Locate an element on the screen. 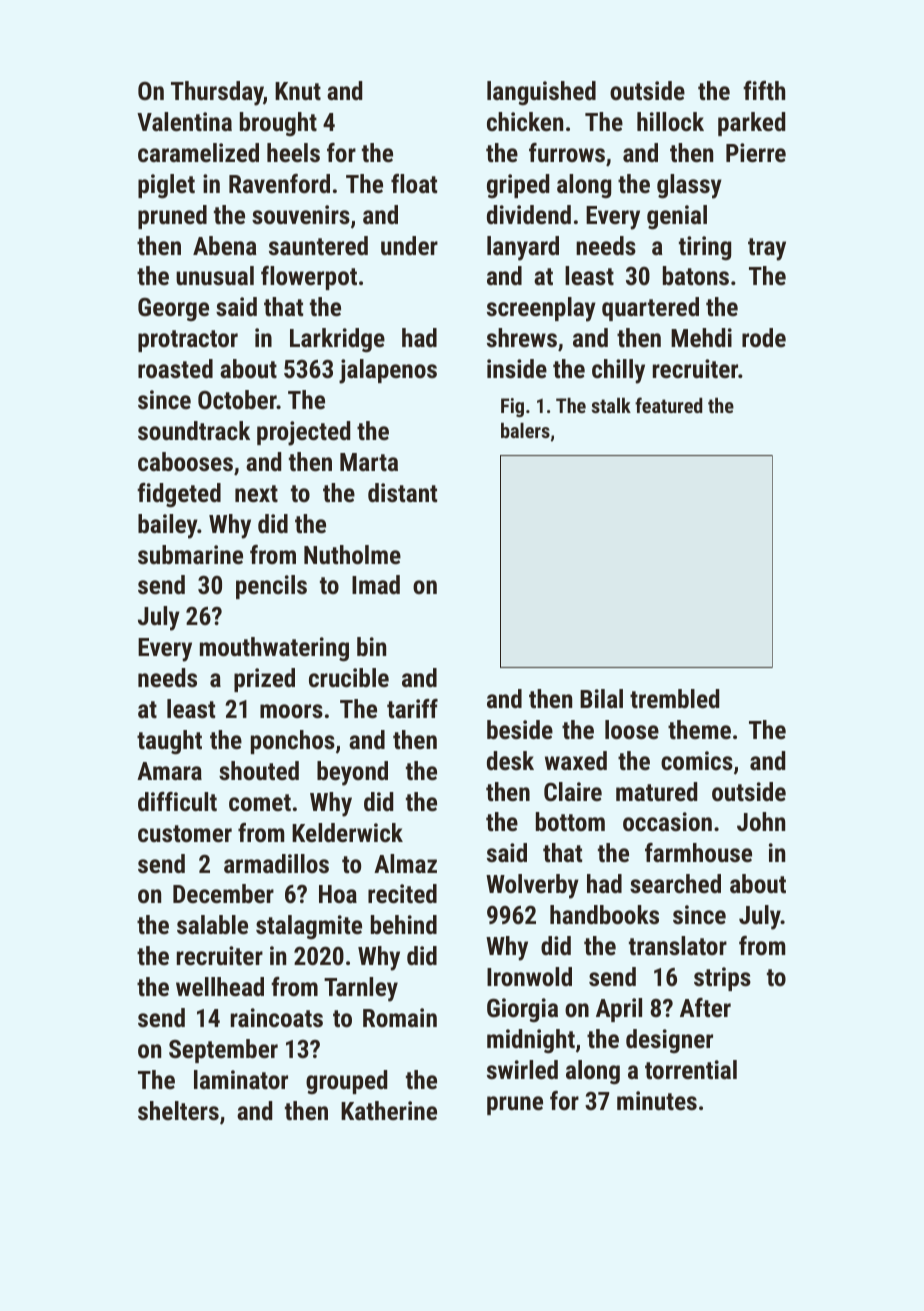 The width and height of the screenshot is (924, 1311). Abena is located at coordinates (225, 245).
